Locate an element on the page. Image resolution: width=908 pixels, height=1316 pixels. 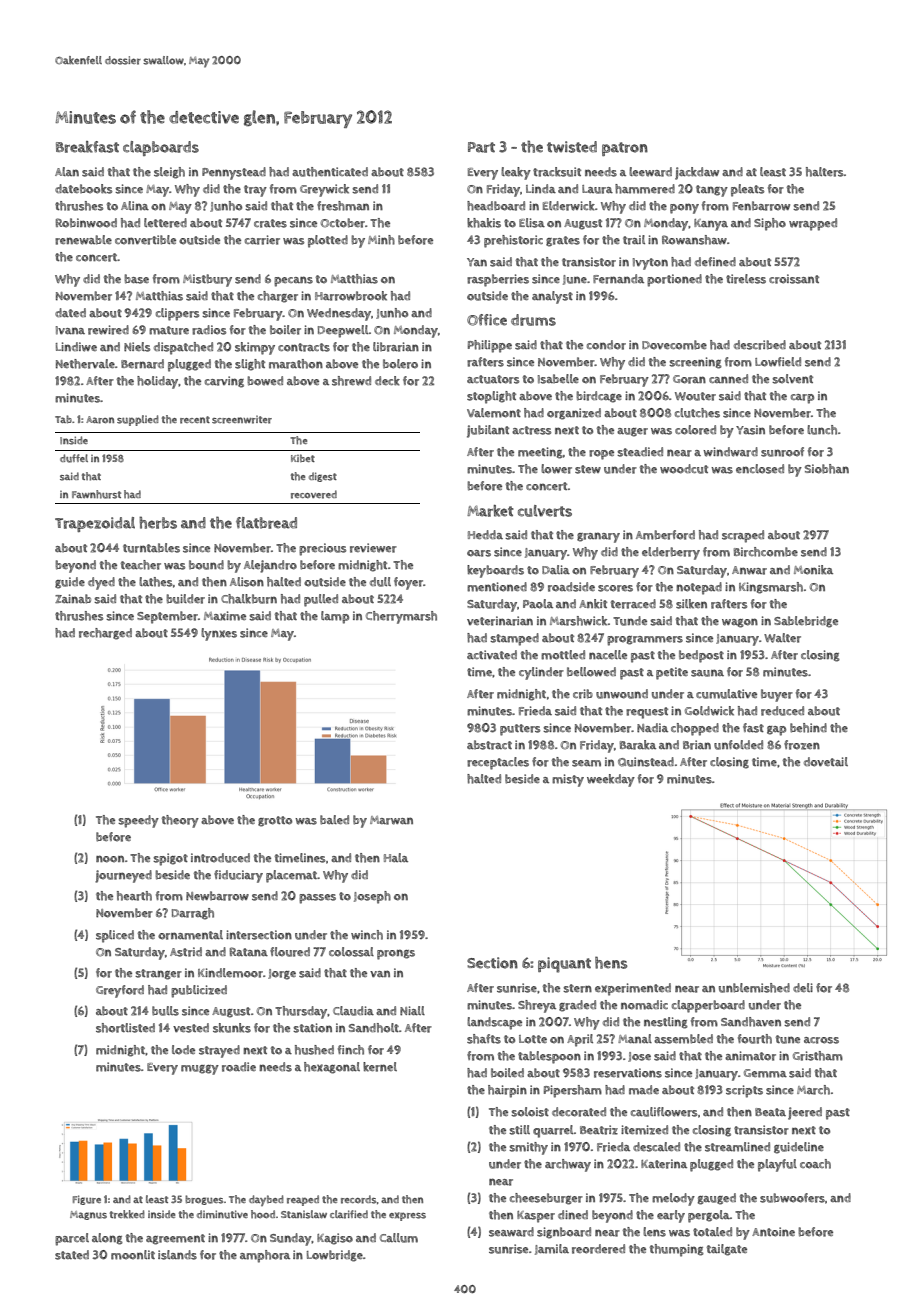
unfolded is located at coordinates (738, 745).
